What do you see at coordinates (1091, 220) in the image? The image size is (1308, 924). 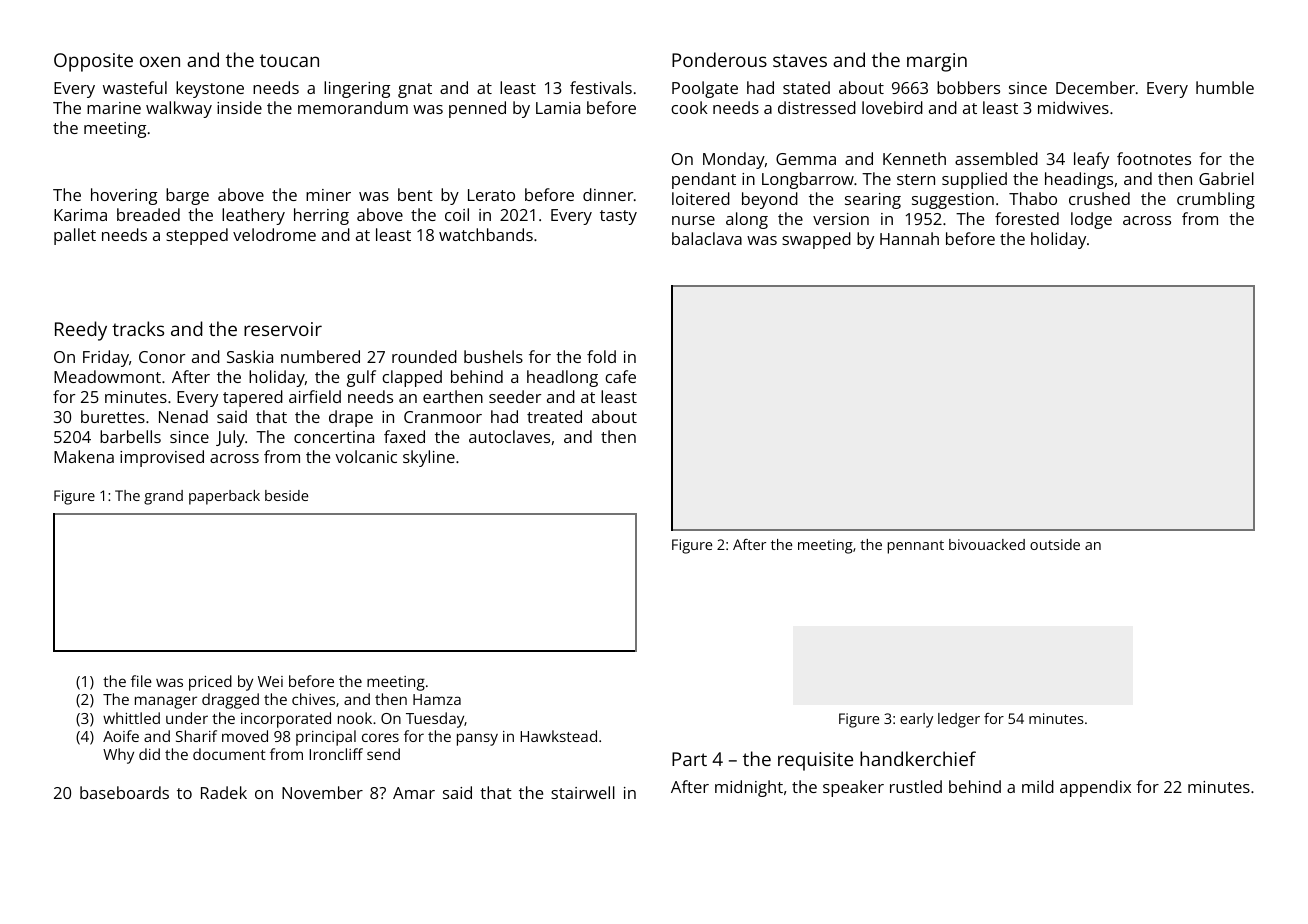 I see `lodge` at bounding box center [1091, 220].
